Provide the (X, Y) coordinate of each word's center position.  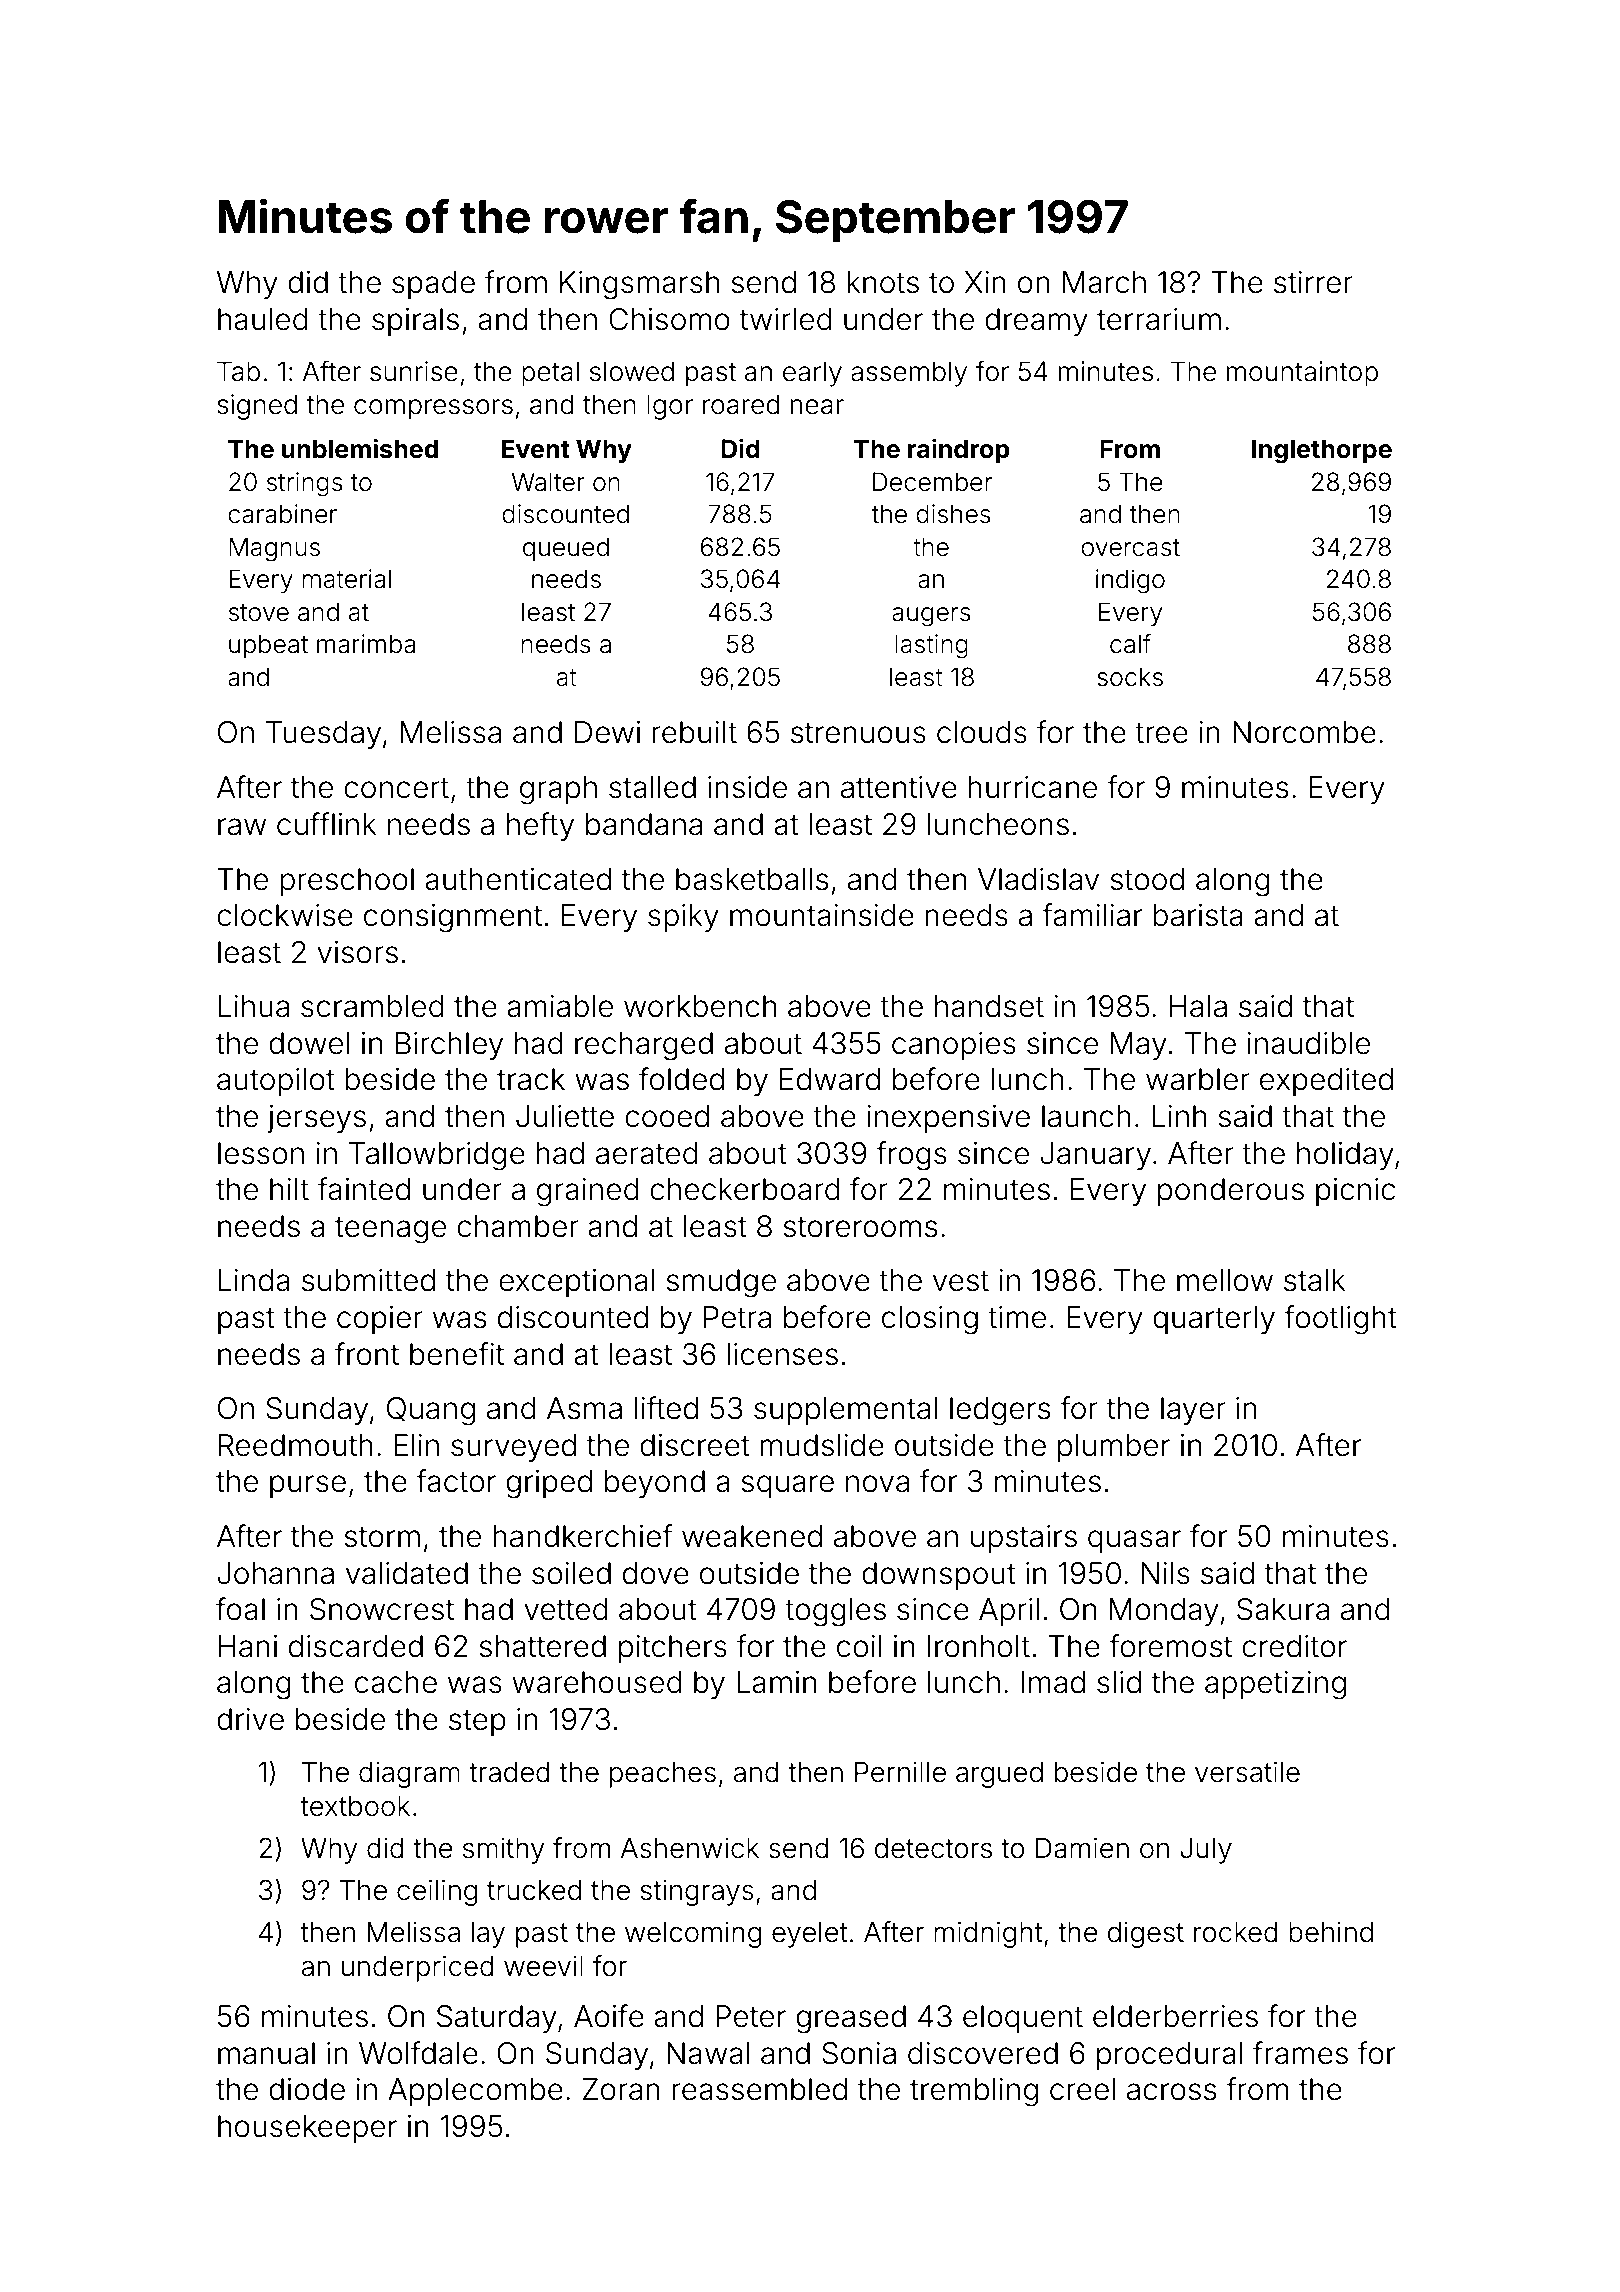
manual (266, 2053)
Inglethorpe (1322, 451)
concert (396, 788)
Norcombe (1304, 732)
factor (456, 1481)
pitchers (673, 1649)
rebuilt (694, 732)
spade (433, 285)
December (932, 482)
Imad (1053, 1682)
